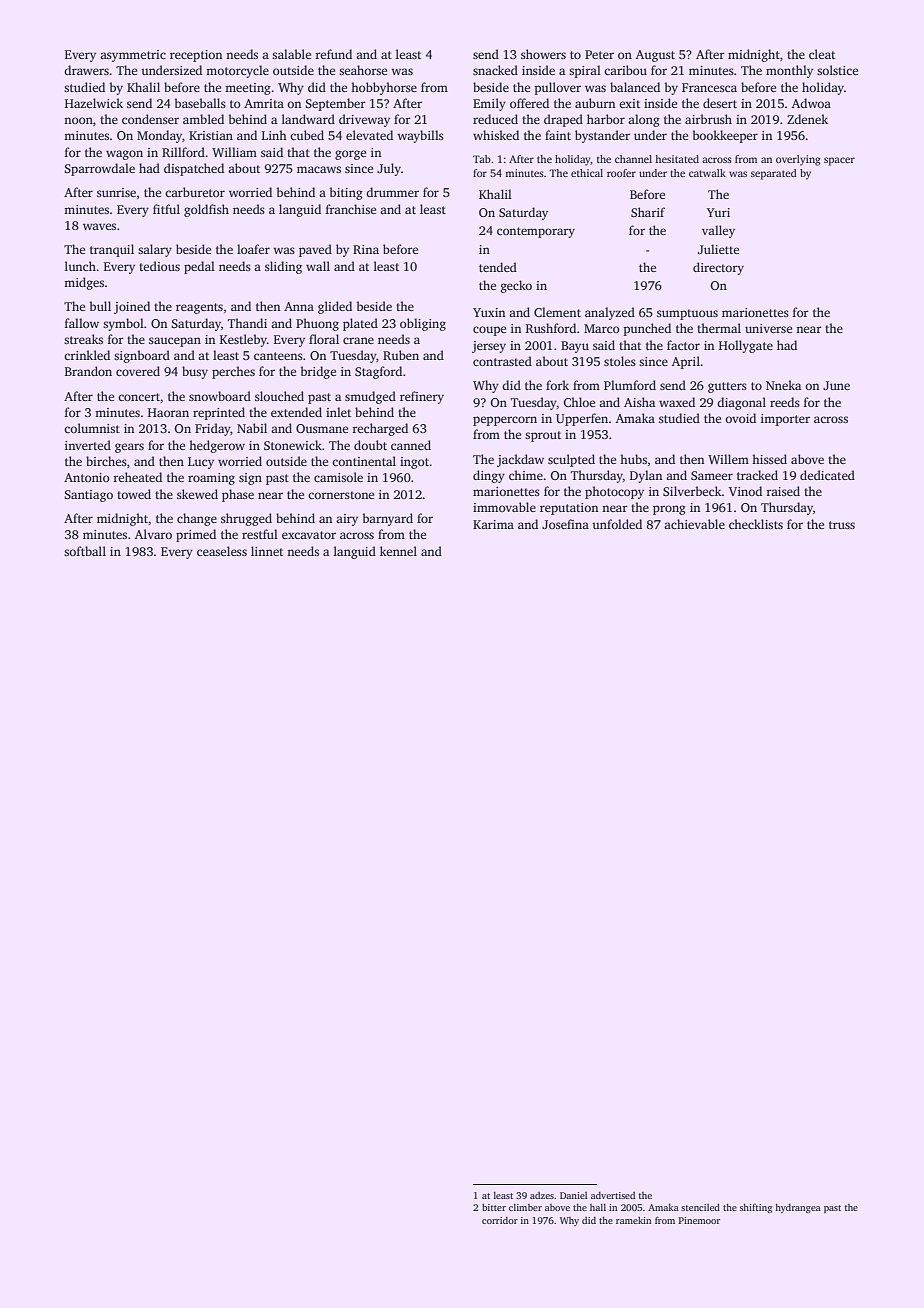 The width and height of the screenshot is (924, 1308). What do you see at coordinates (500, 1220) in the screenshot?
I see `corridor` at bounding box center [500, 1220].
